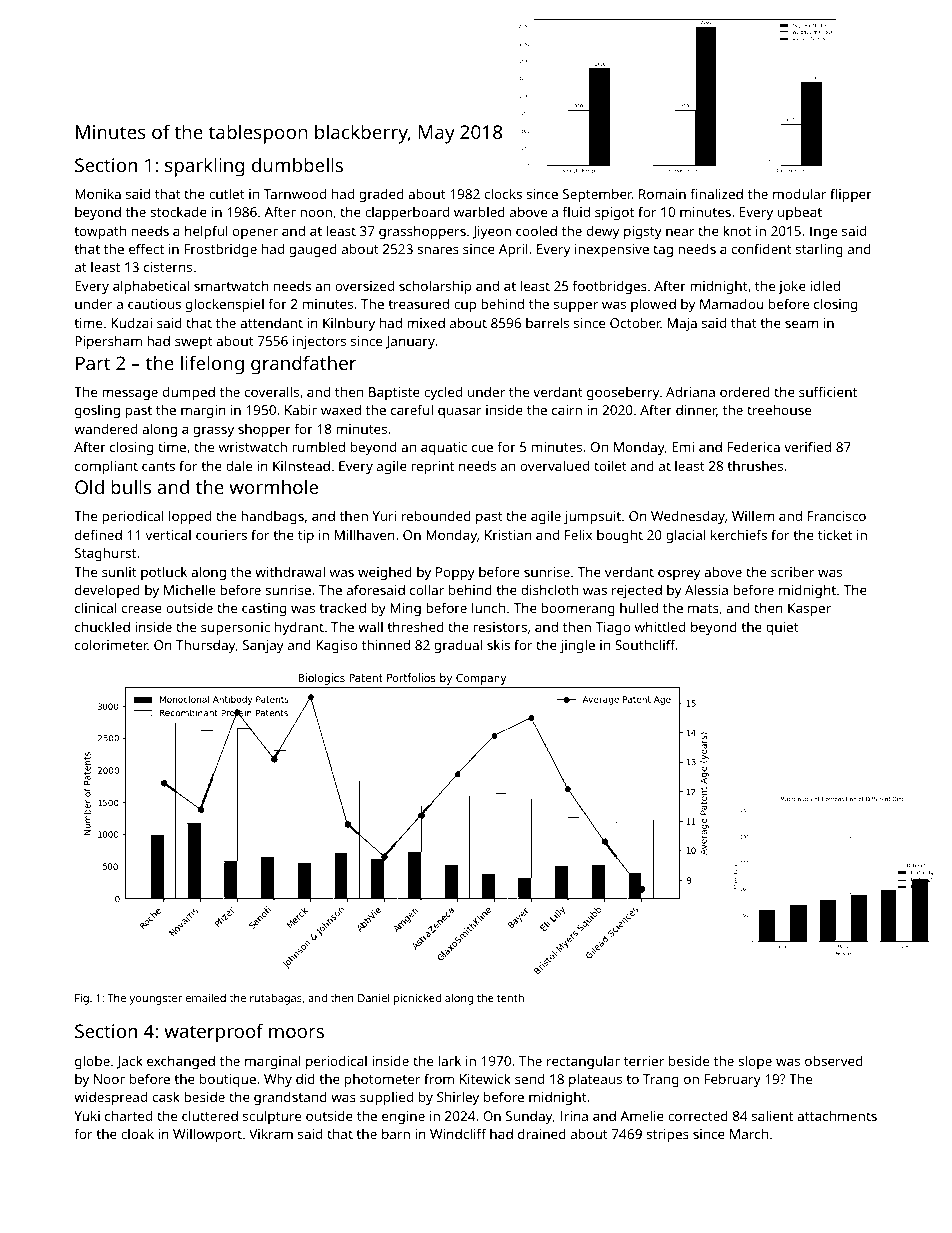  Describe the element at coordinates (297, 164) in the screenshot. I see `dumbbells` at that location.
